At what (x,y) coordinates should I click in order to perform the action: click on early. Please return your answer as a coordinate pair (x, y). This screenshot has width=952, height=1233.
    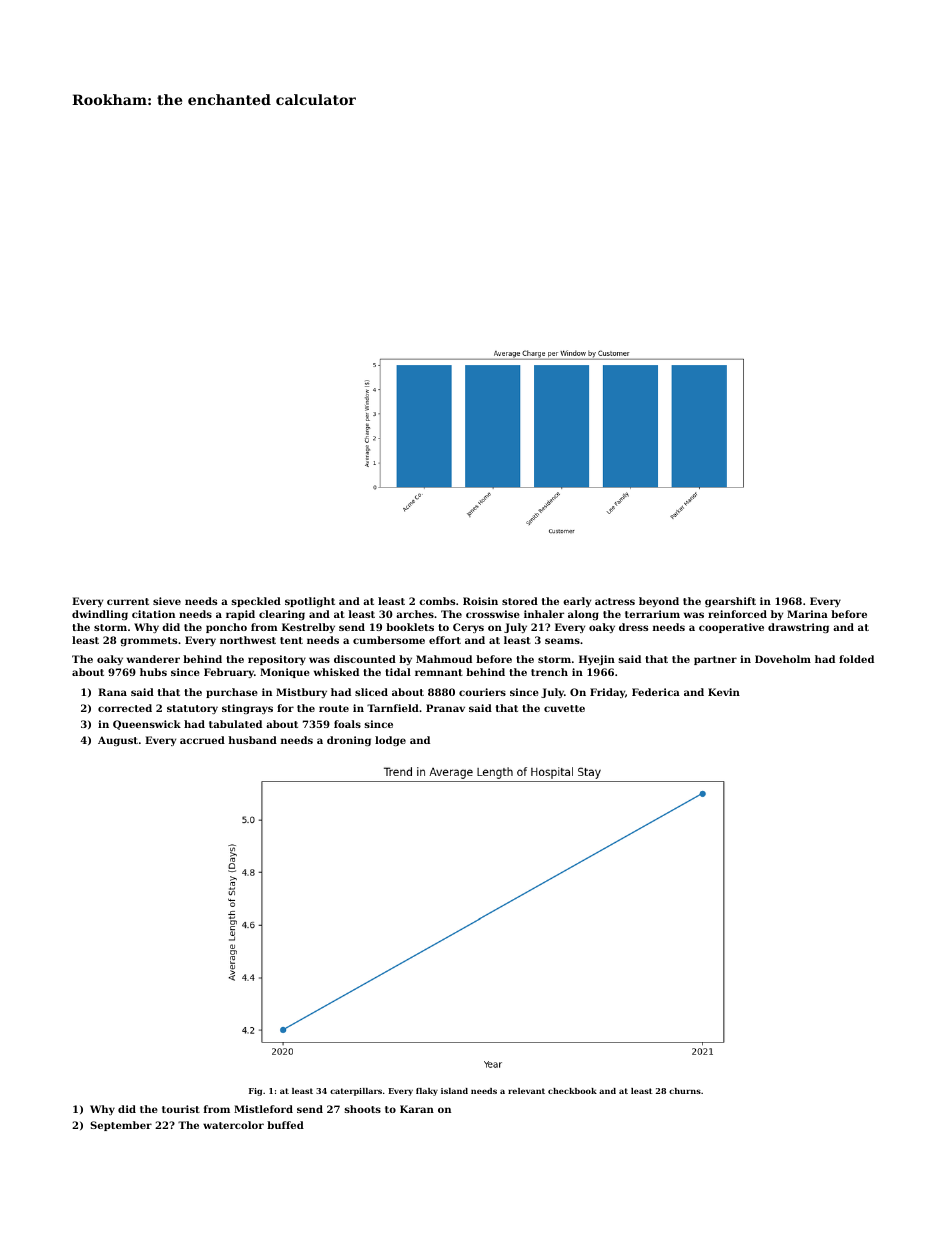
    Looking at the image, I should click on (577, 602).
